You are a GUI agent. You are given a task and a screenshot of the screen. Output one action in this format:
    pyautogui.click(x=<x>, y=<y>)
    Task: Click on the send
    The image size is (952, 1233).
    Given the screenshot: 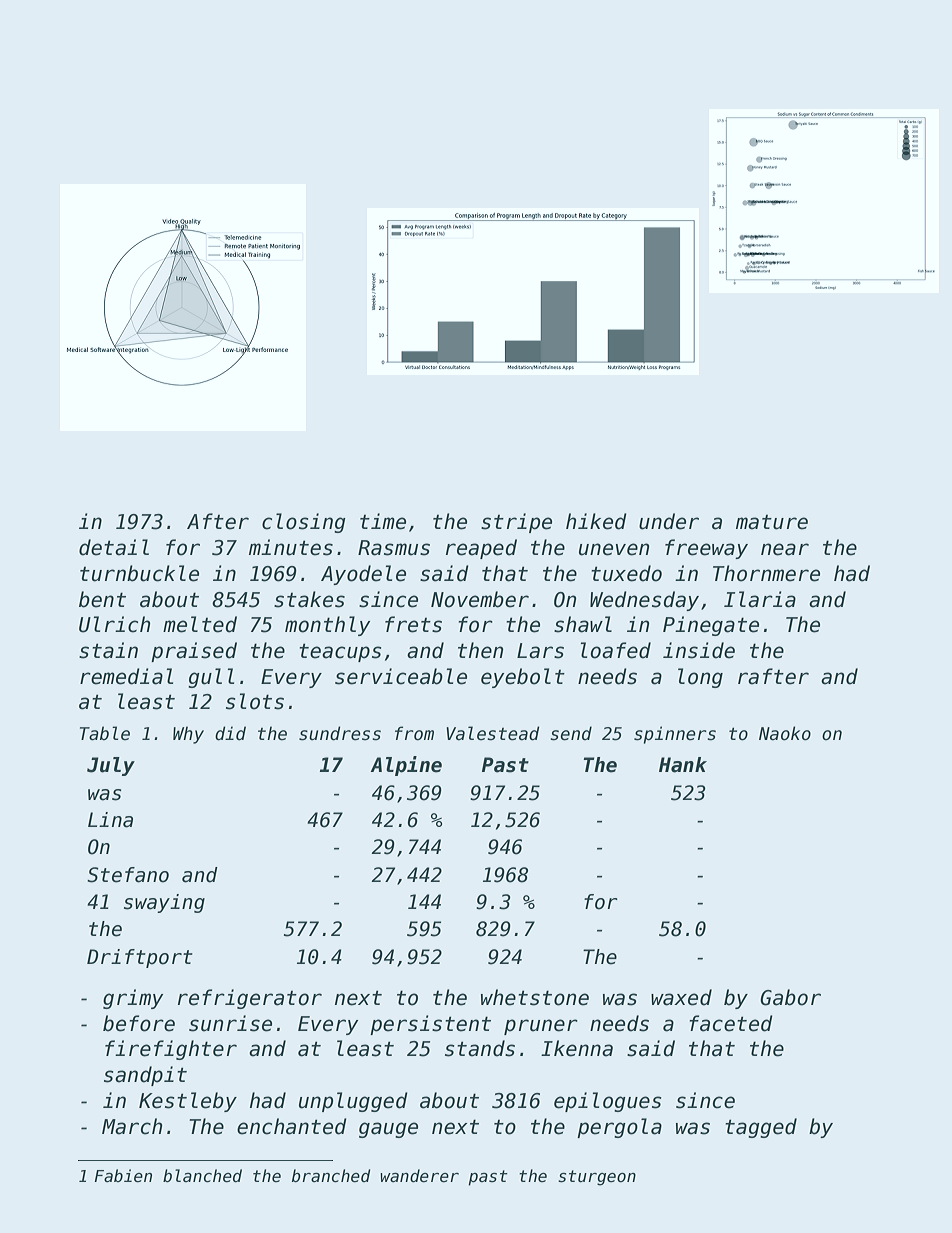 What is the action you would take?
    pyautogui.click(x=571, y=733)
